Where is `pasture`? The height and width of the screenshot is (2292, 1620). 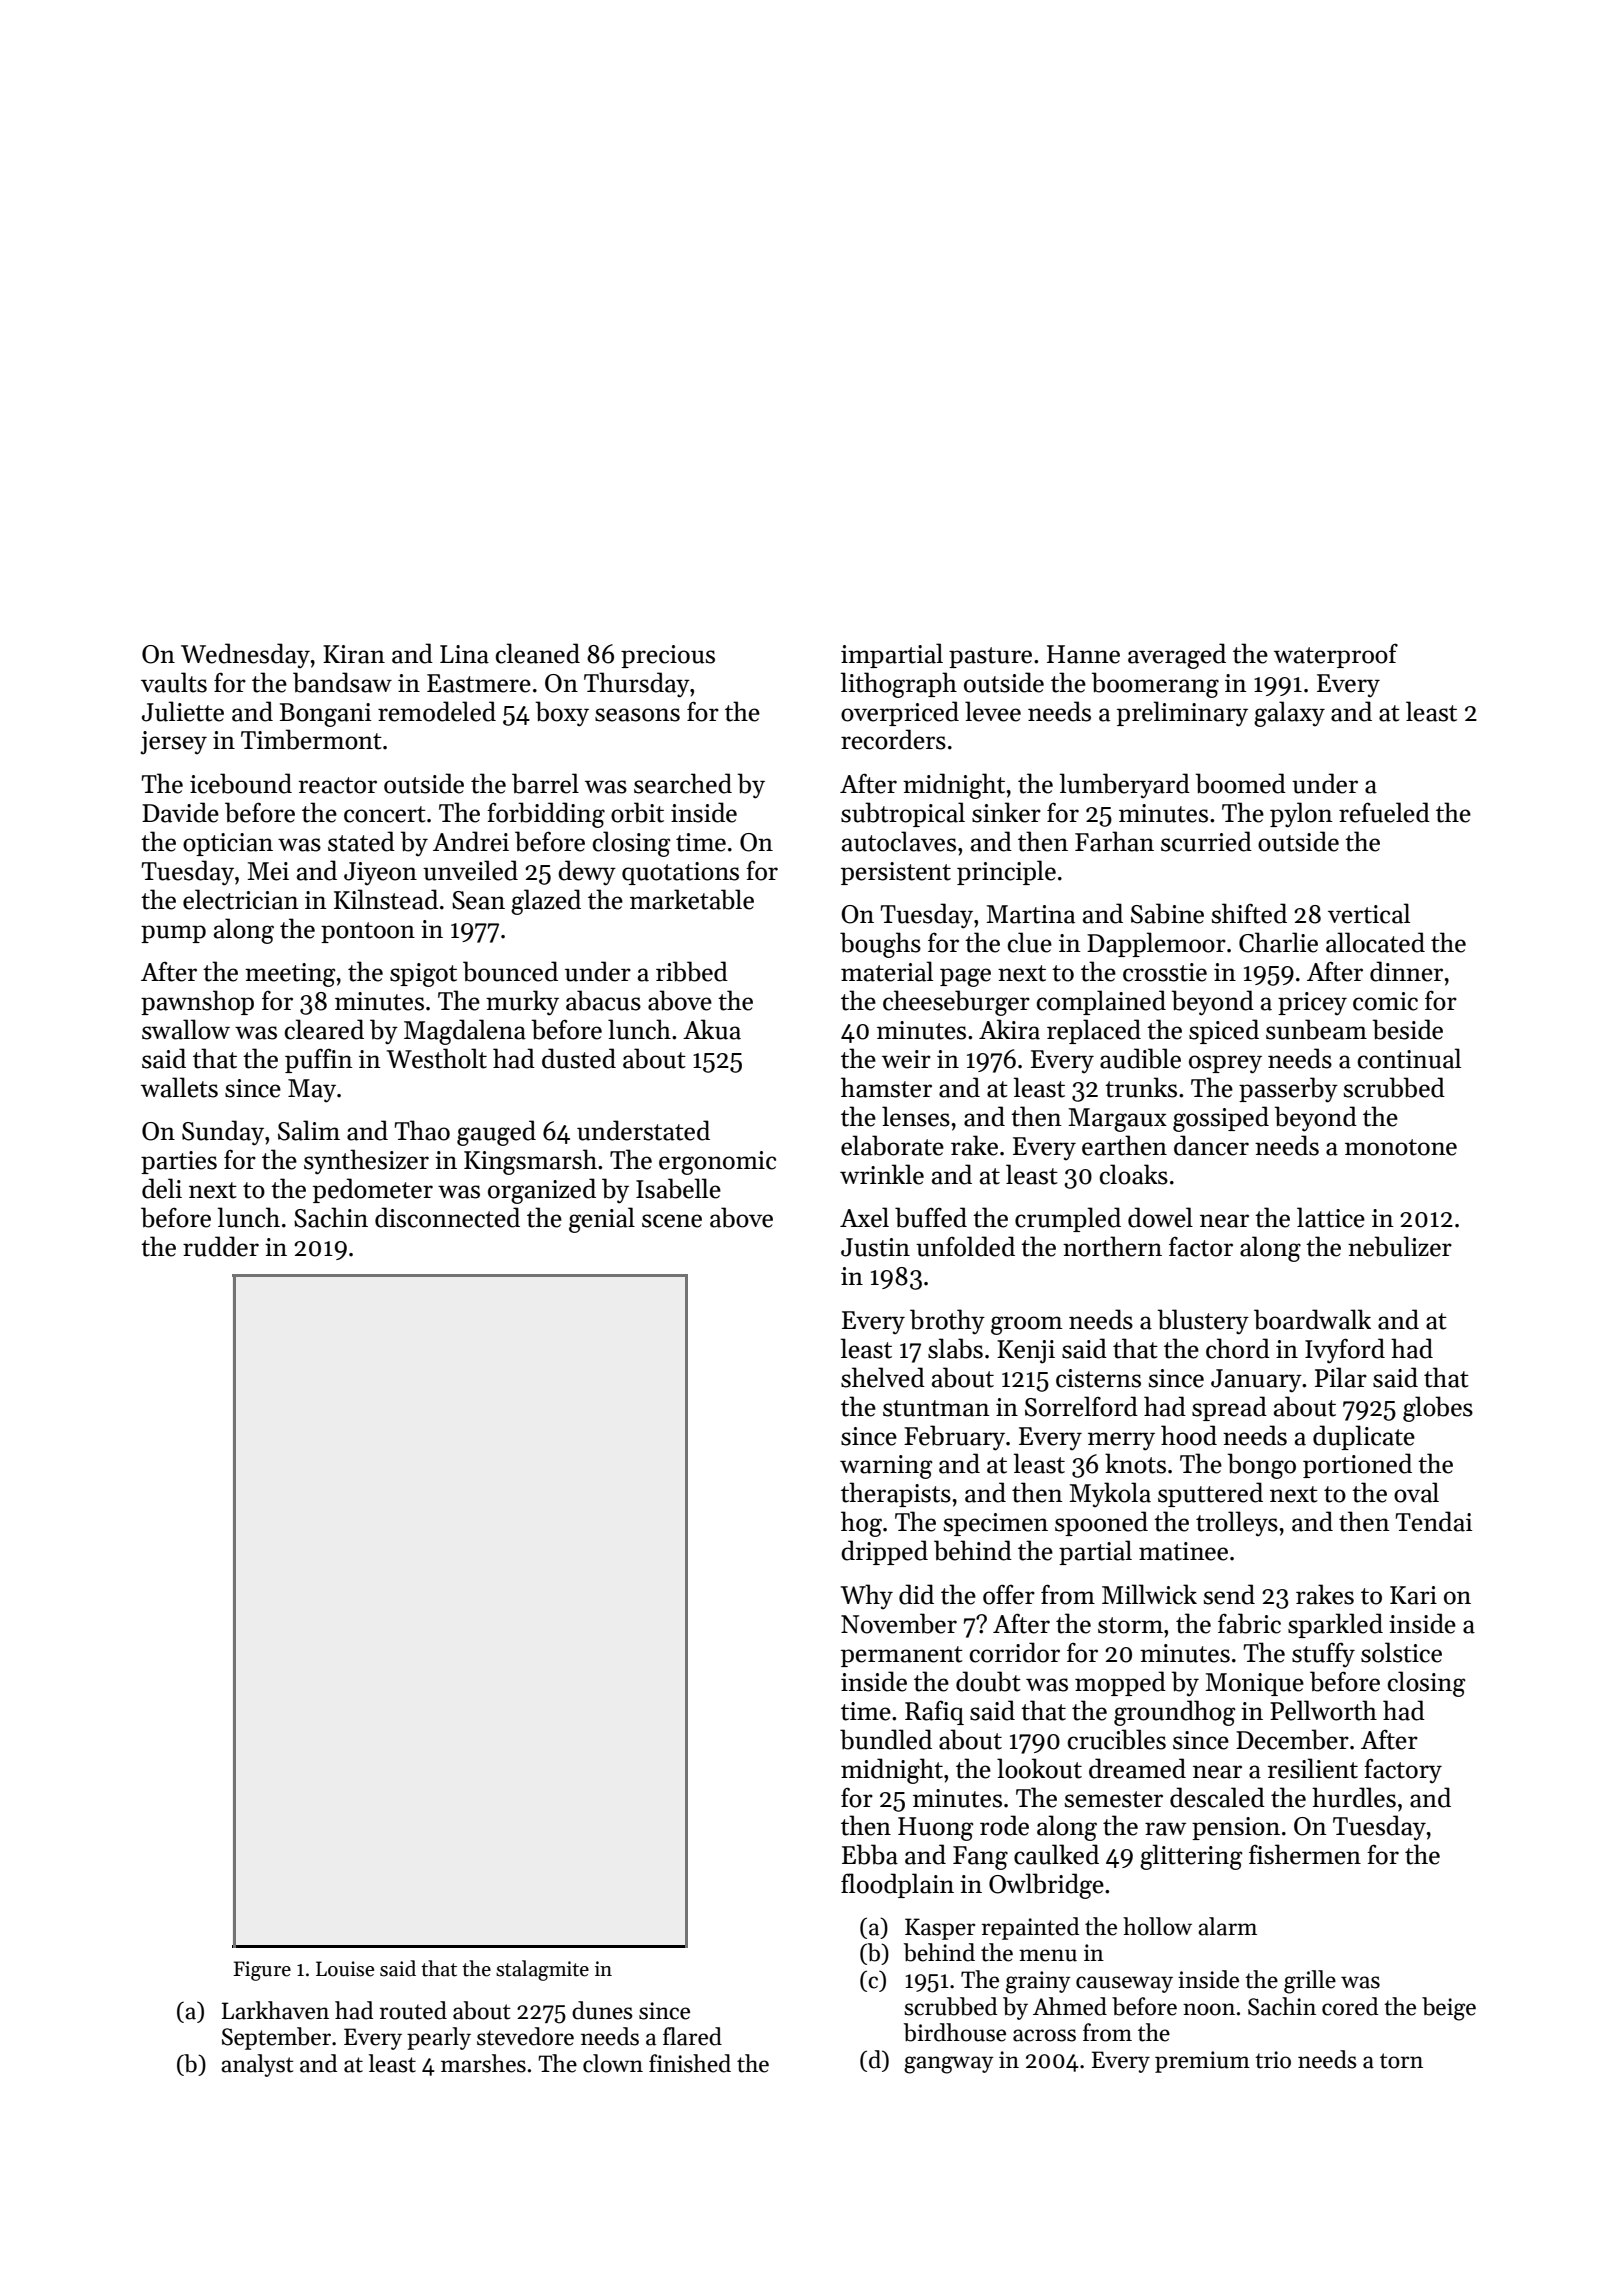 pasture is located at coordinates (990, 657).
